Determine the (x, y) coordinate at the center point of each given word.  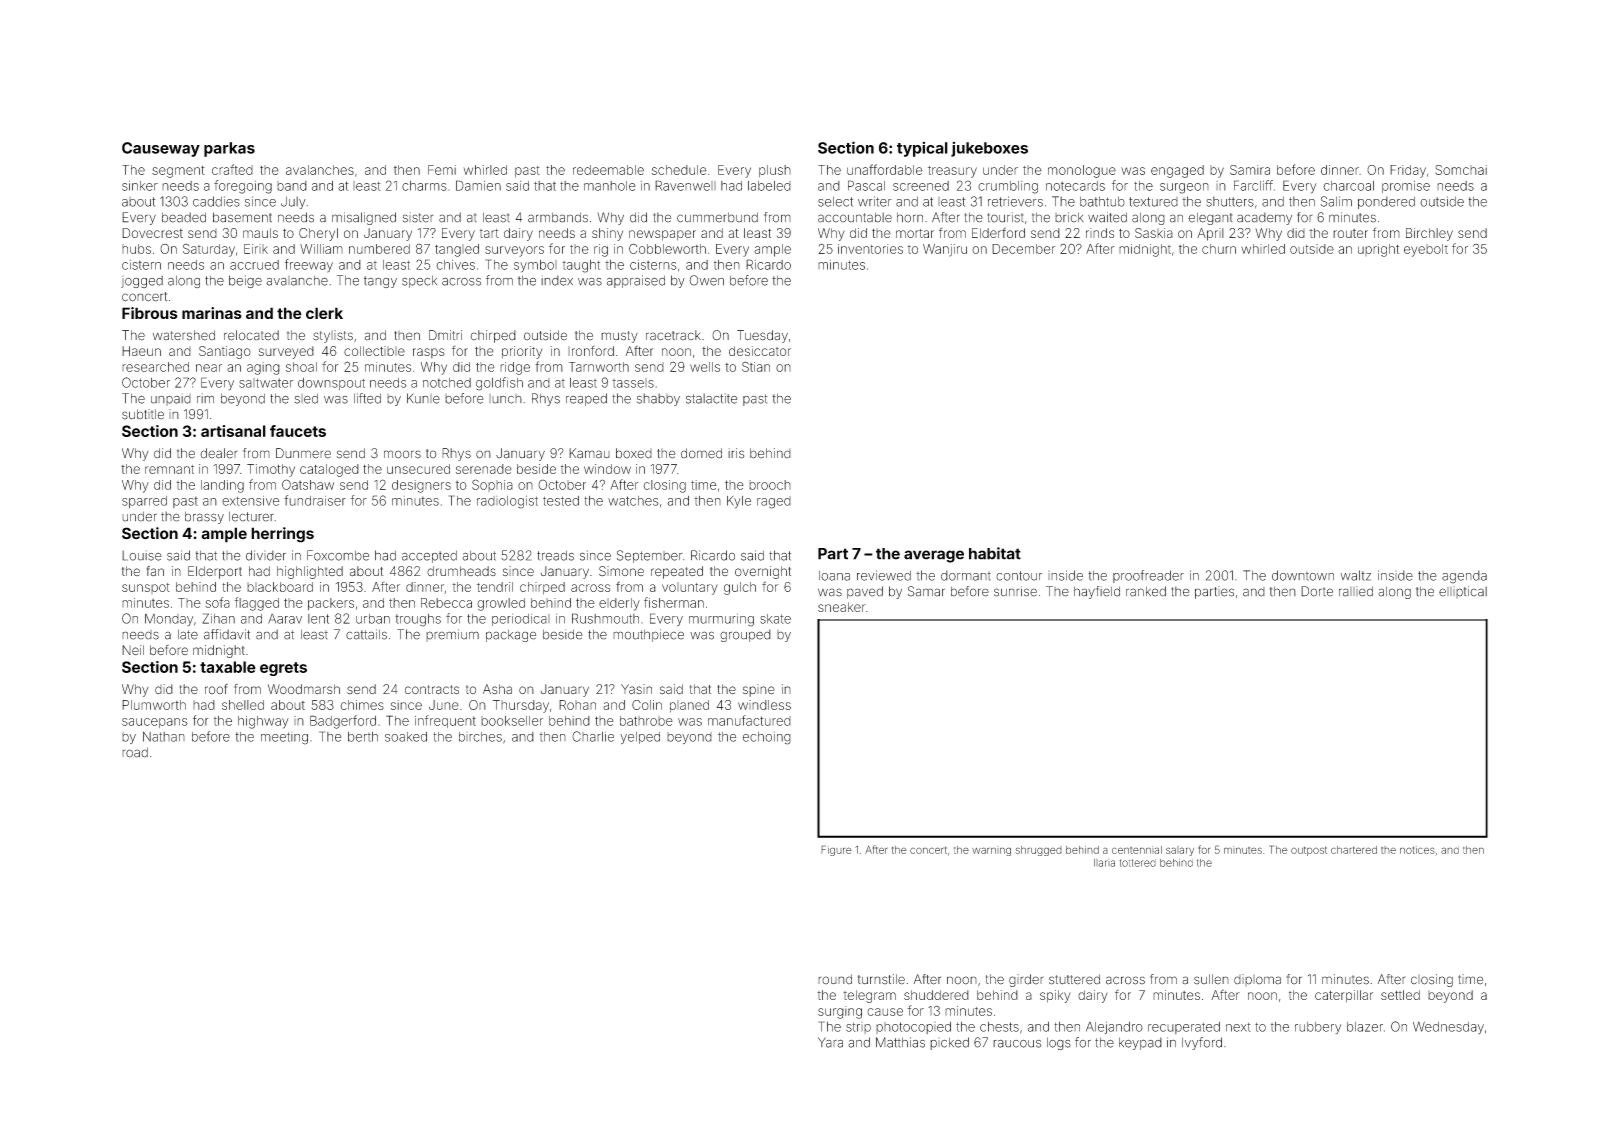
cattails (366, 634)
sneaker (842, 607)
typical (922, 149)
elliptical (1463, 592)
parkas (229, 149)
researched (155, 367)
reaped (586, 399)
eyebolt (1426, 250)
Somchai (1461, 170)
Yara (830, 1042)
